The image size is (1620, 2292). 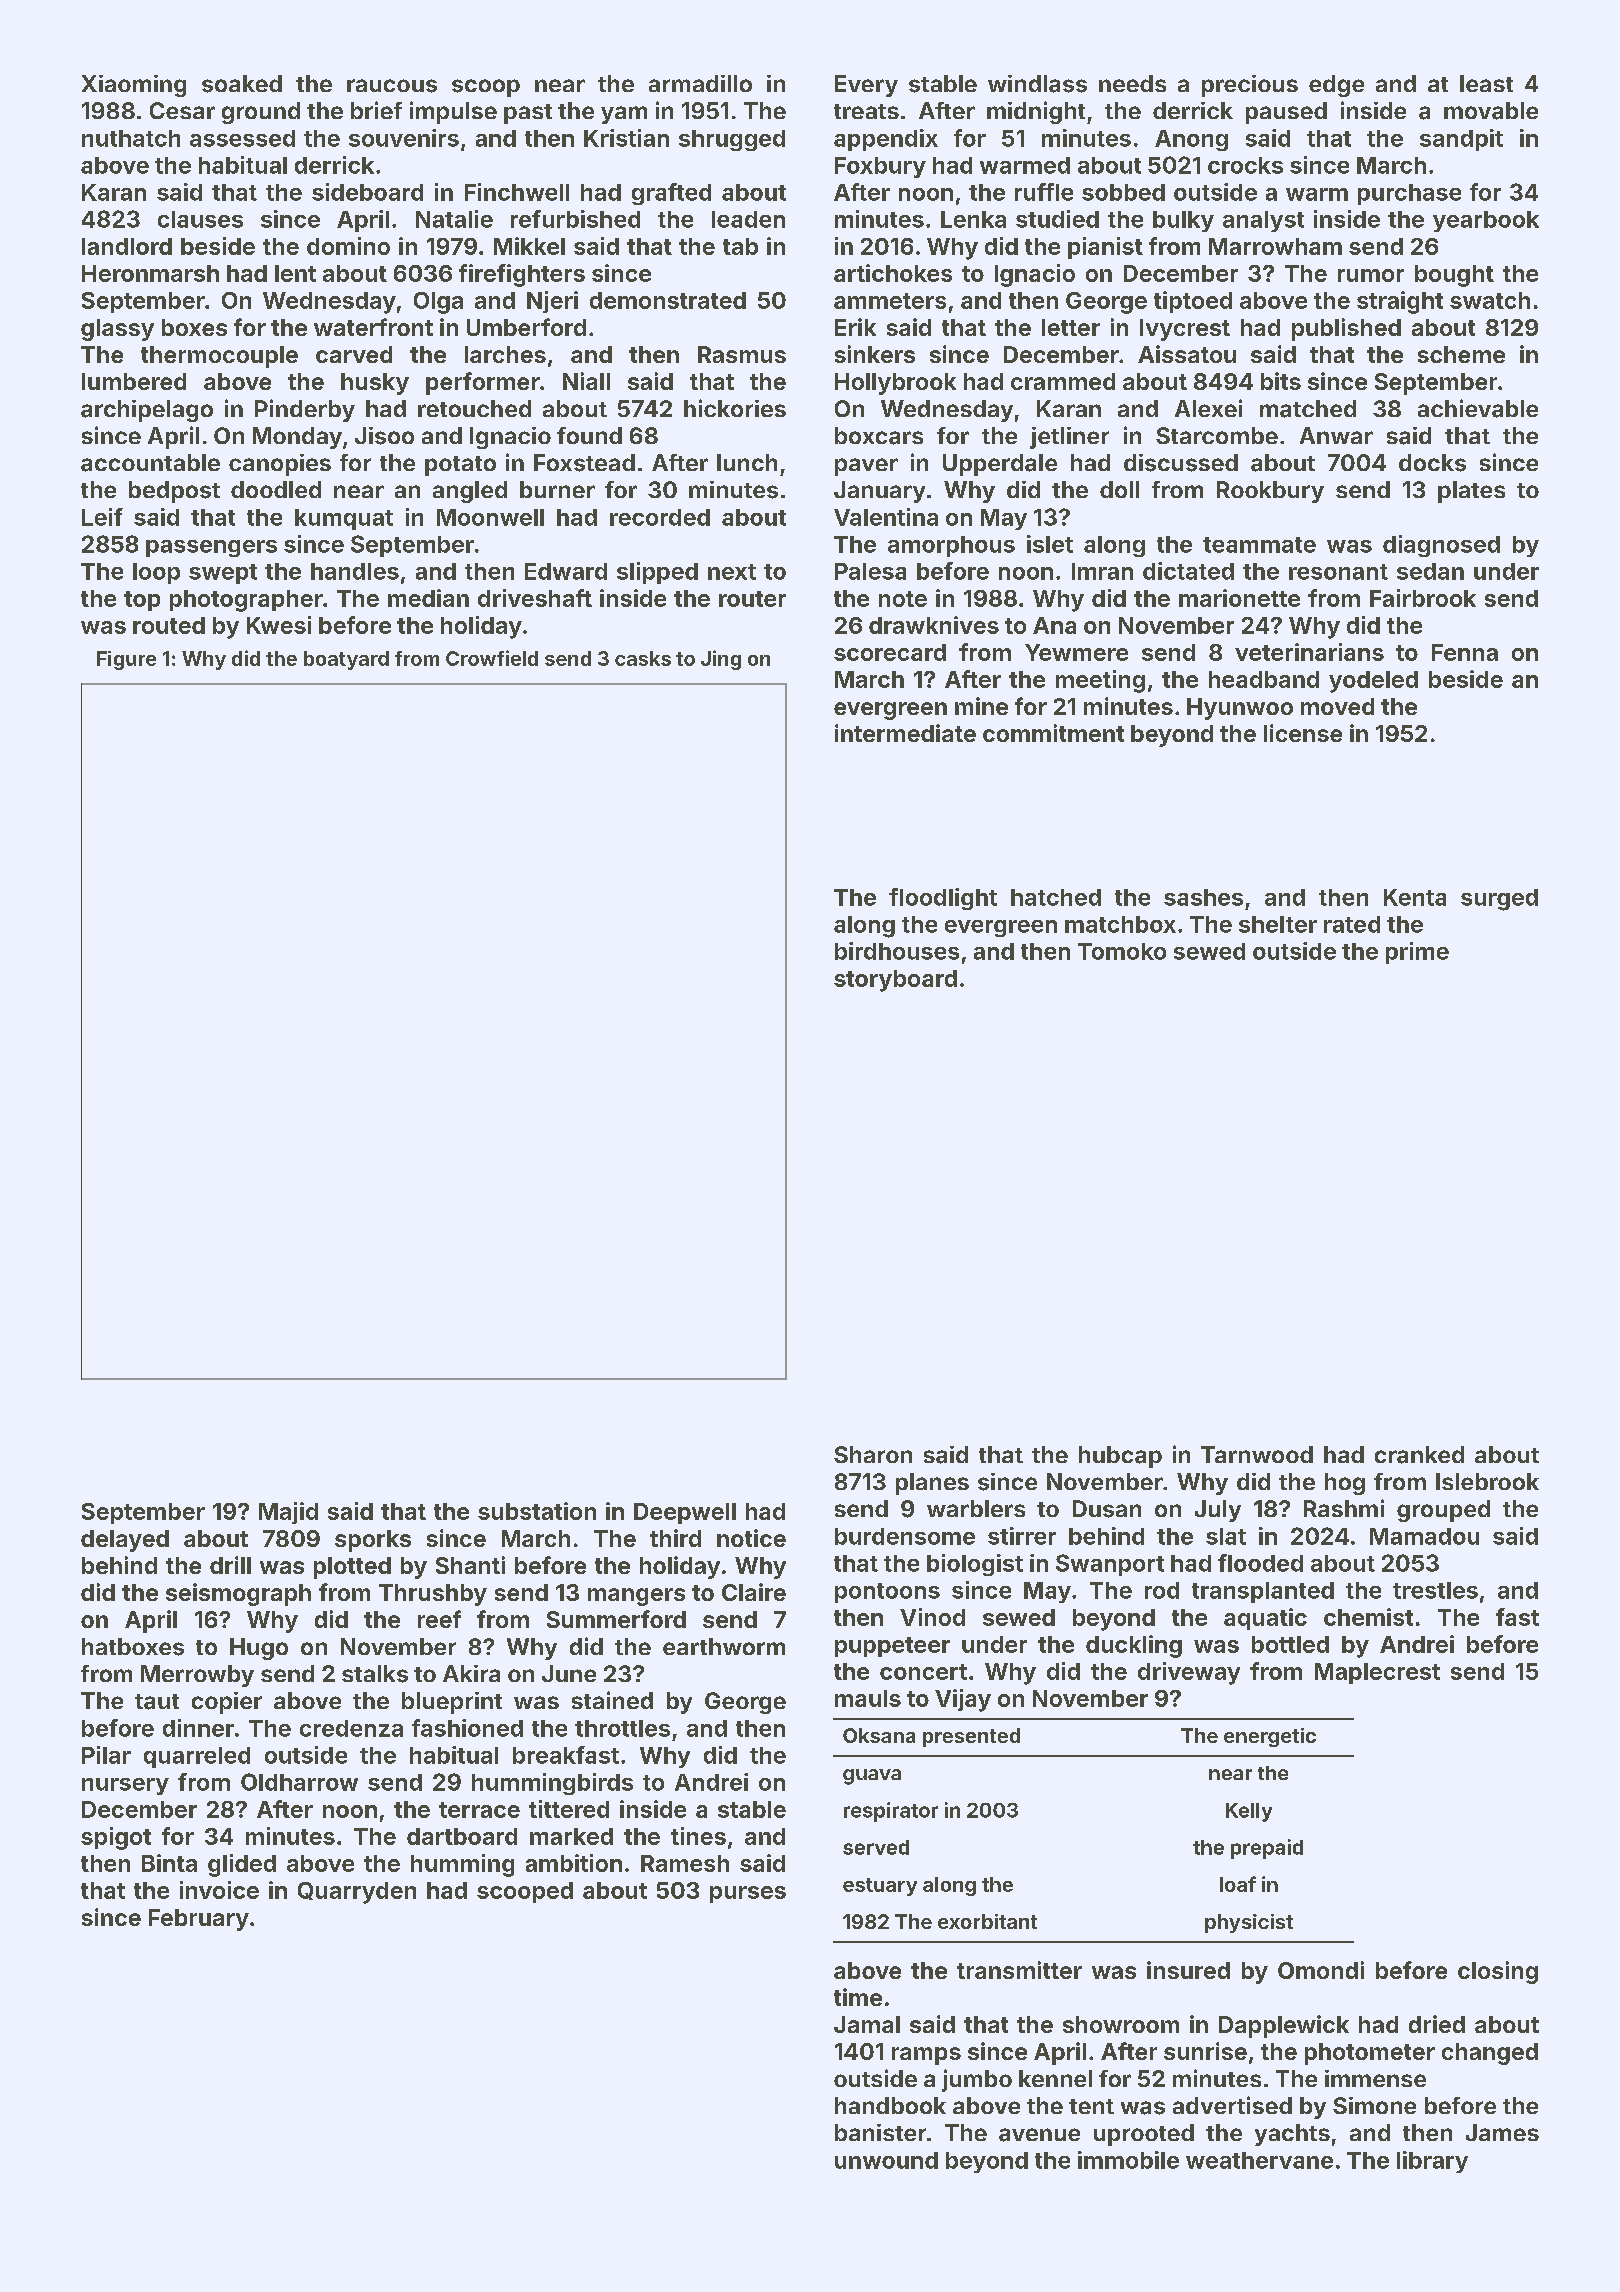 I want to click on February, so click(x=199, y=1920).
